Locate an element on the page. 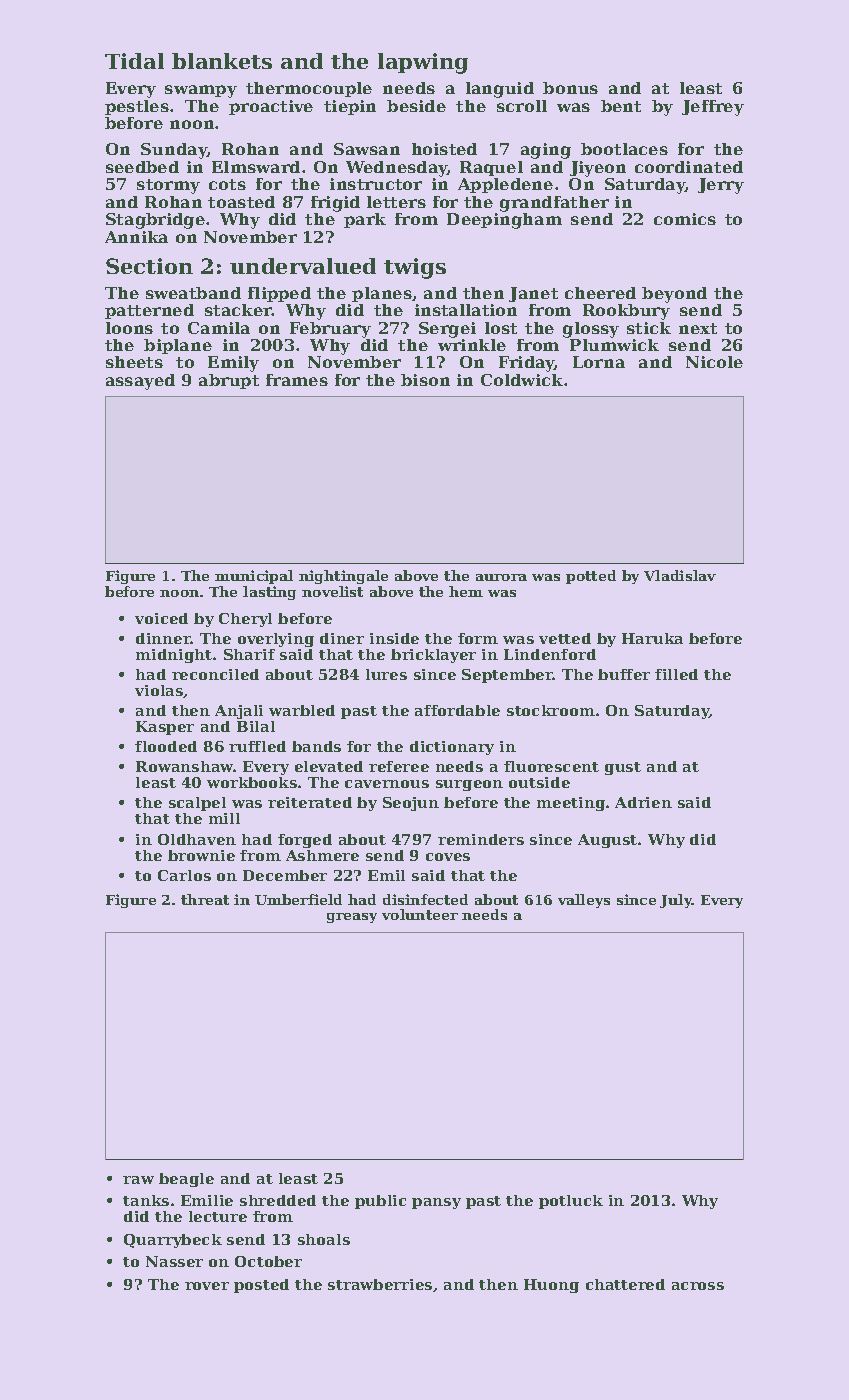  February is located at coordinates (330, 330).
